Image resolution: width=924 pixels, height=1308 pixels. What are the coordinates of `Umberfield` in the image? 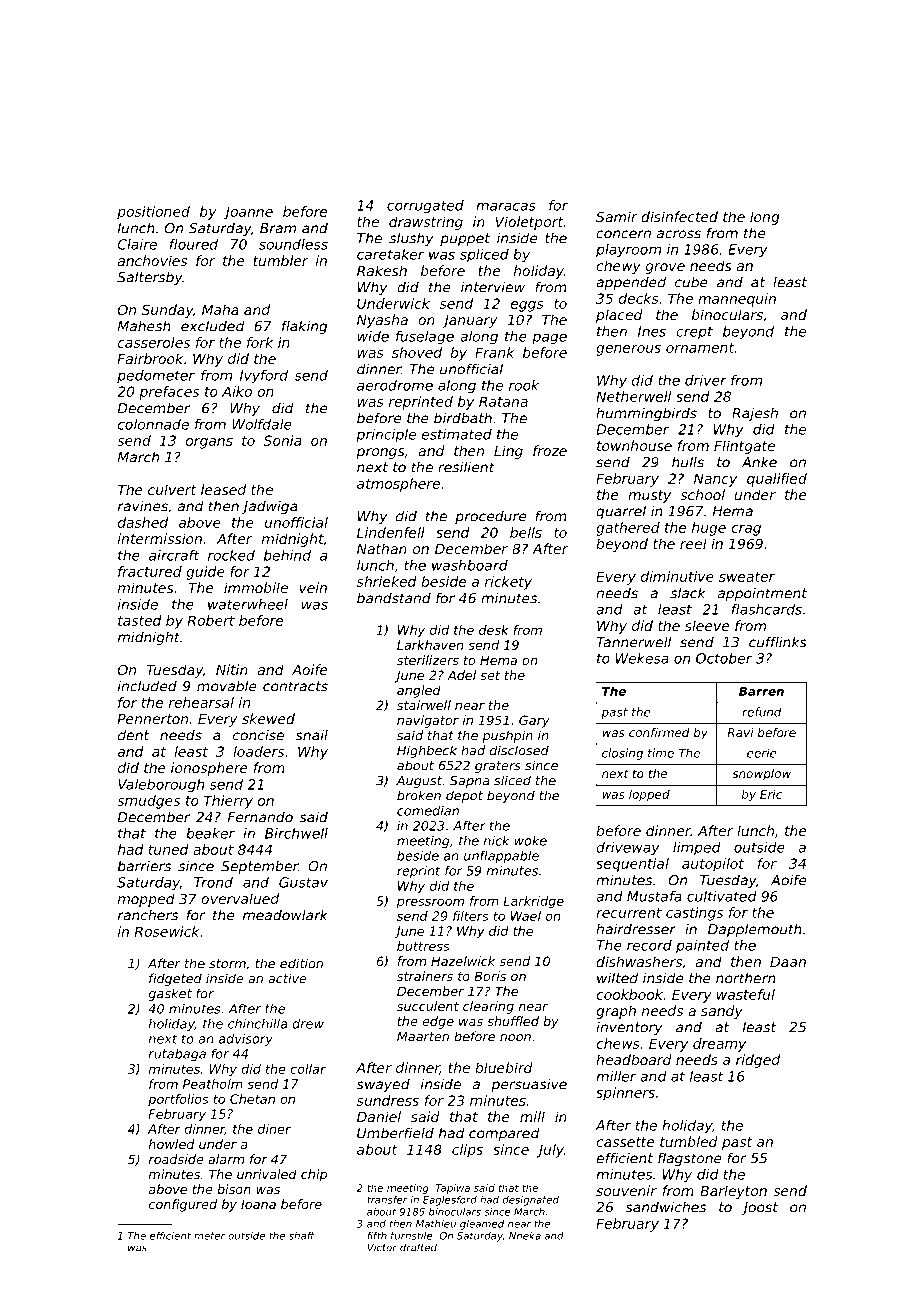 It's located at (395, 1133).
